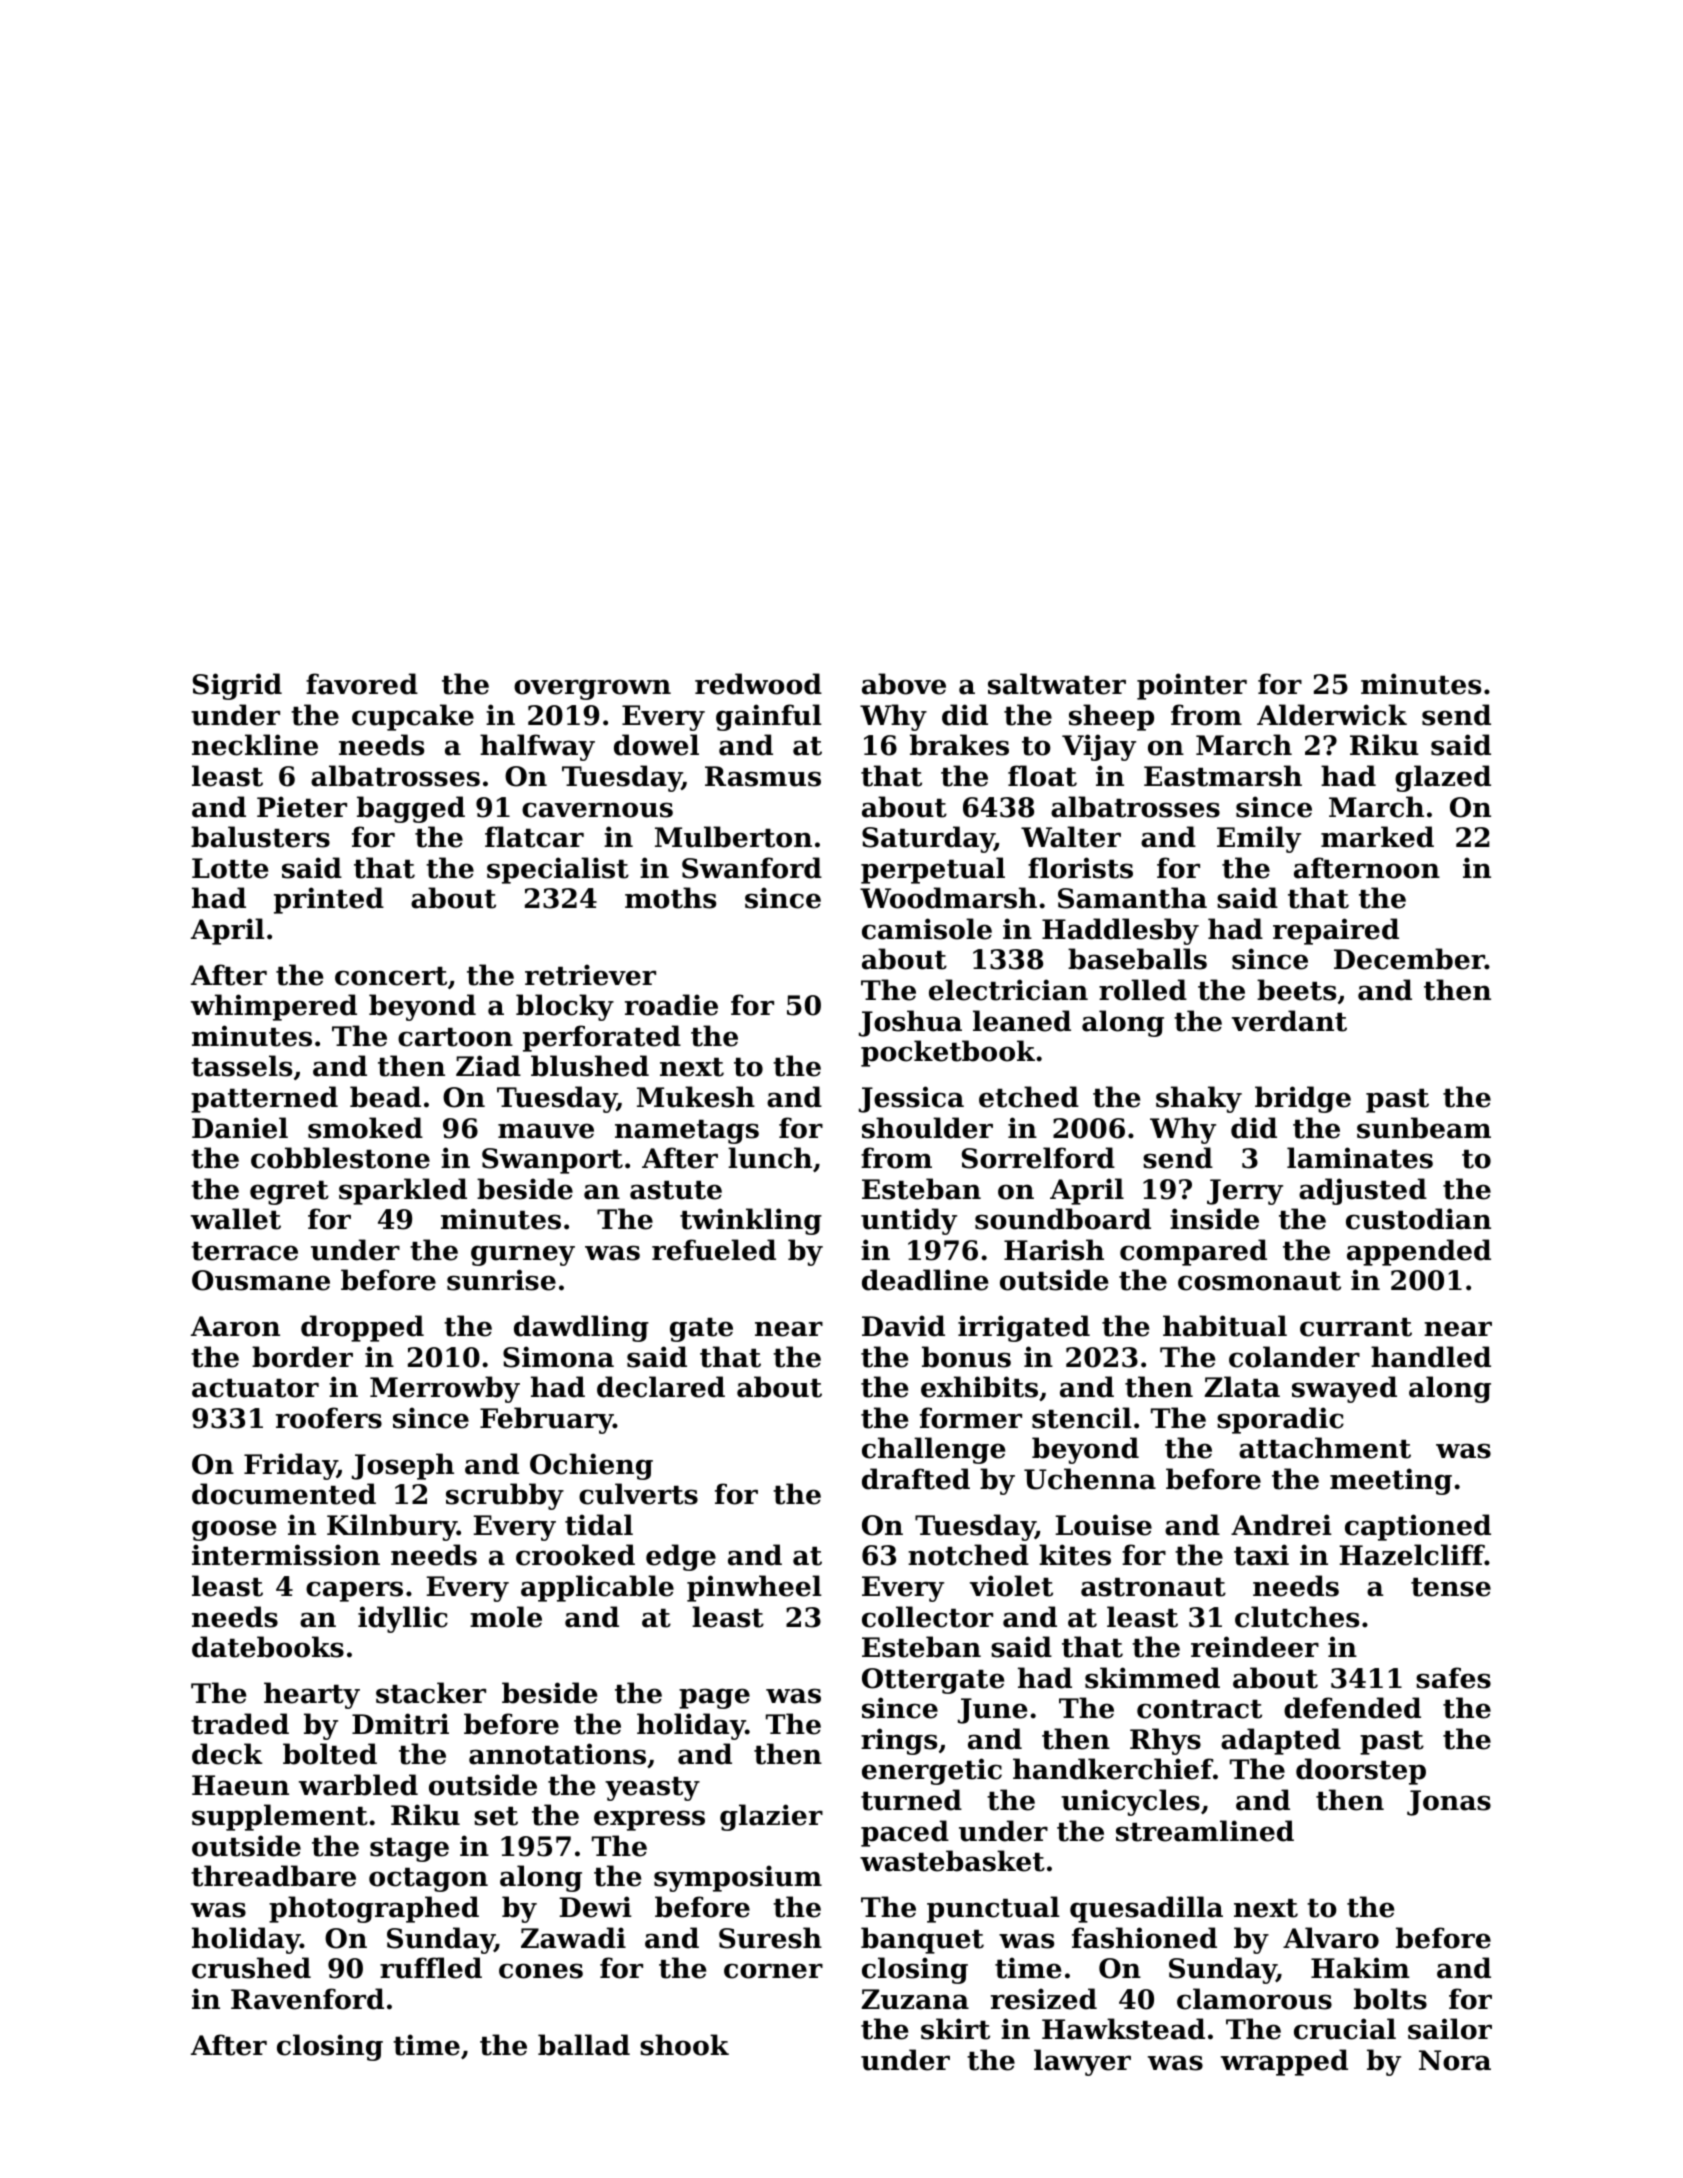 This image has width=1683, height=2178. What do you see at coordinates (1113, 1769) in the image?
I see `handkerchief` at bounding box center [1113, 1769].
